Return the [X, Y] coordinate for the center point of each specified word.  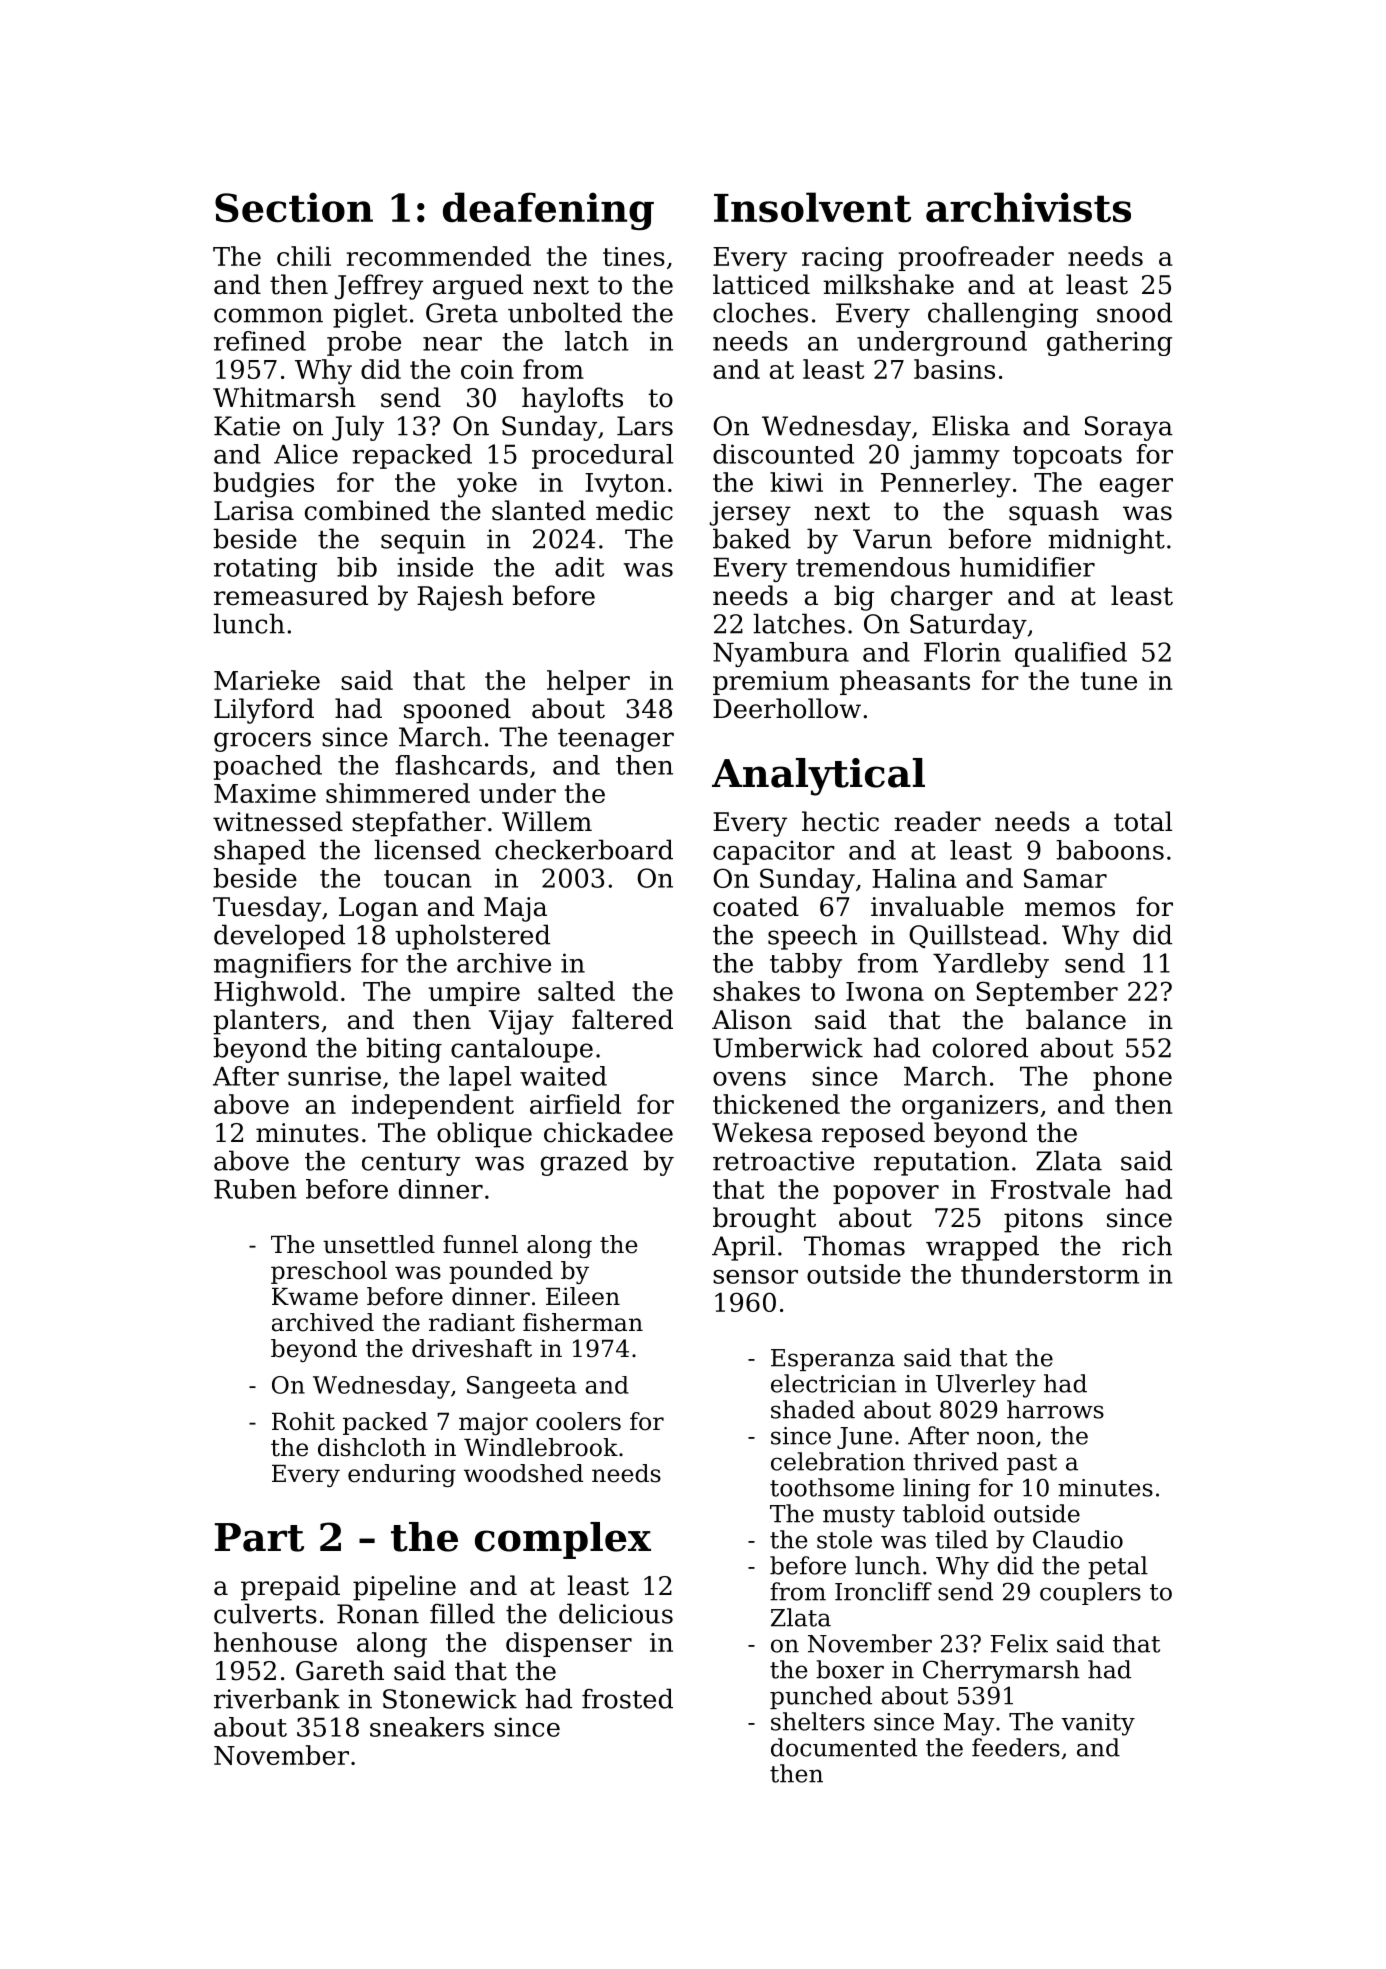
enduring [402, 1475]
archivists [1028, 207]
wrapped [982, 1248]
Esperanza [833, 1360]
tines [634, 256]
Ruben [255, 1189]
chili [304, 256]
